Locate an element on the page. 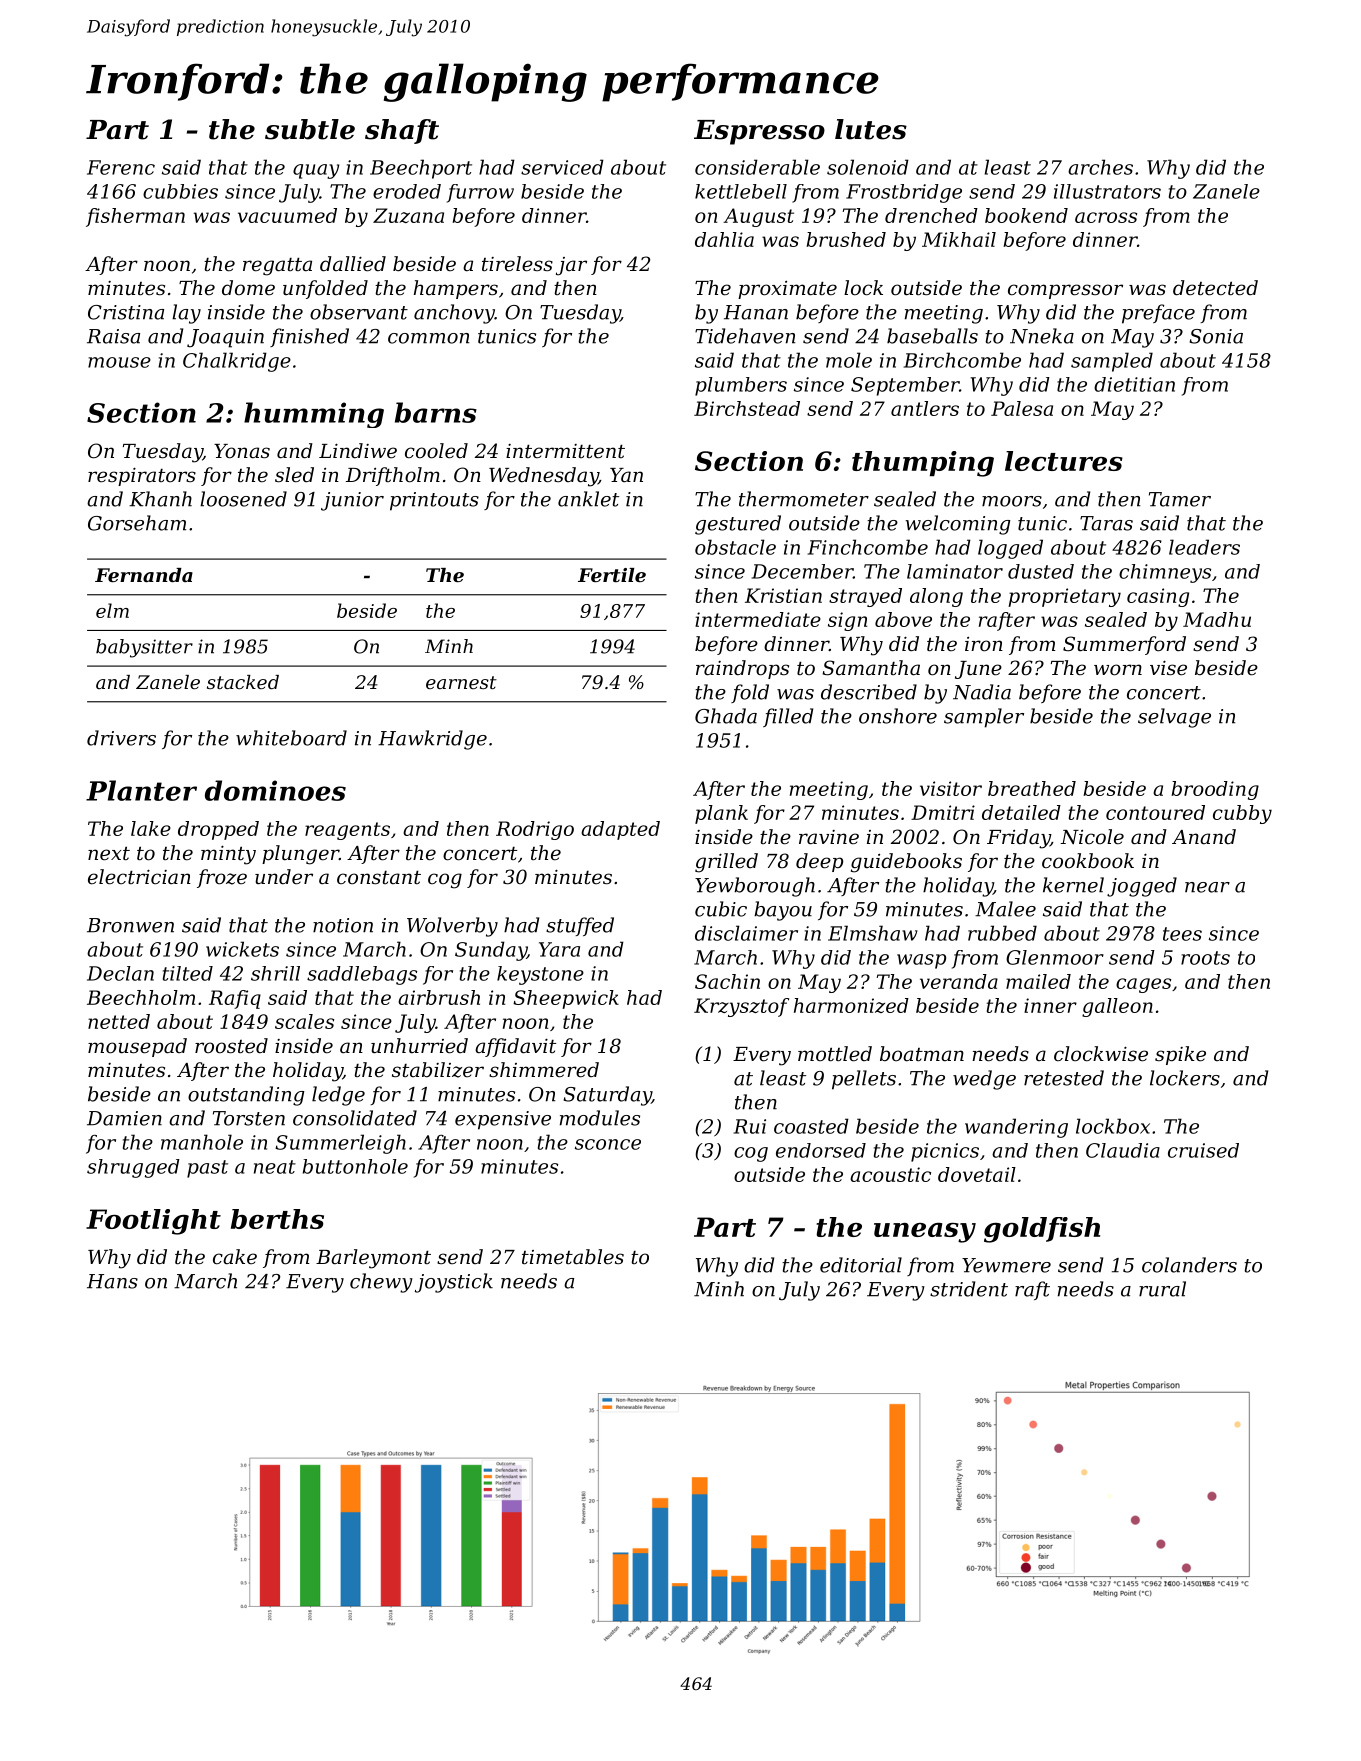  lutes is located at coordinates (871, 129).
